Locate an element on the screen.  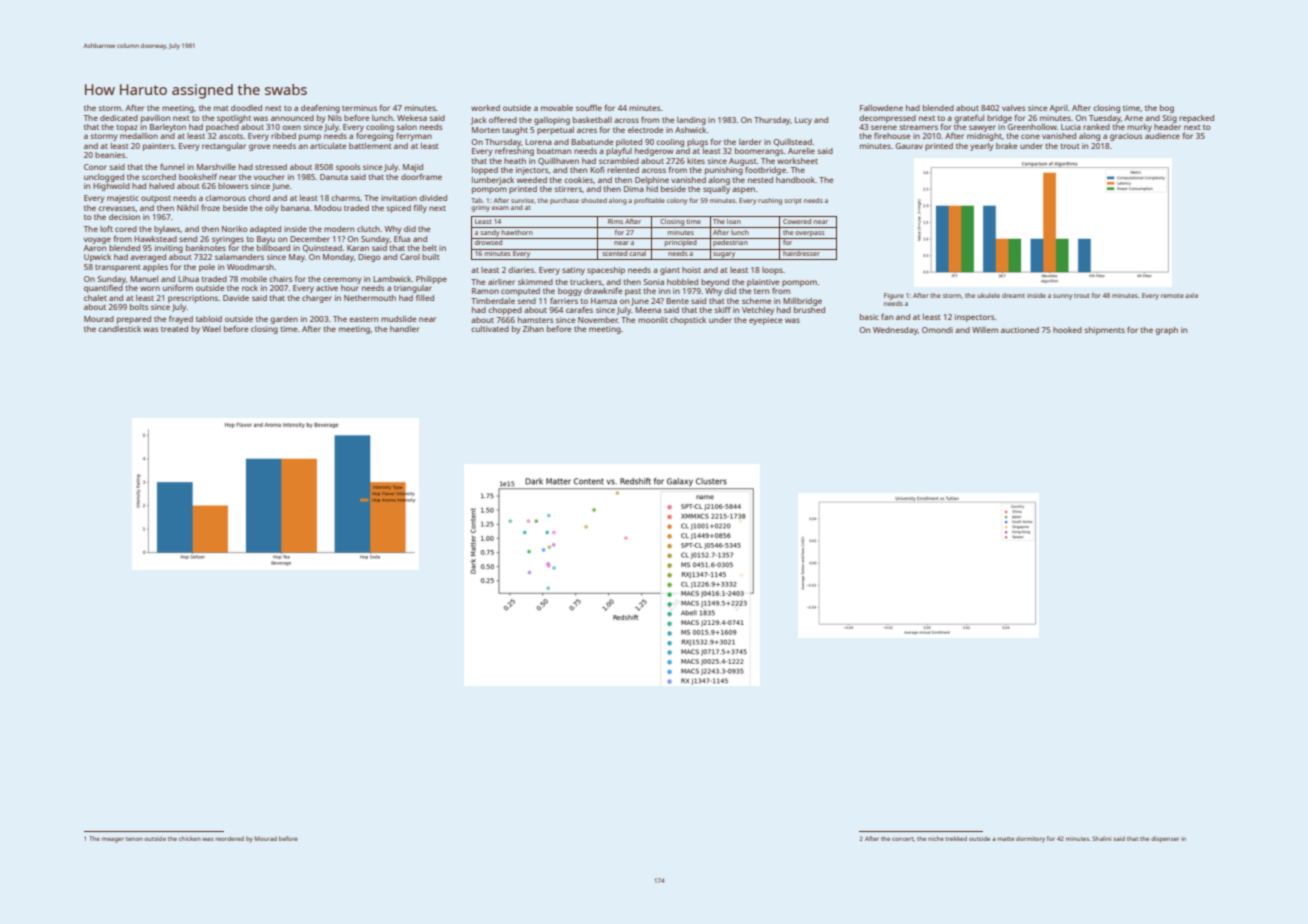
deafening is located at coordinates (320, 108).
